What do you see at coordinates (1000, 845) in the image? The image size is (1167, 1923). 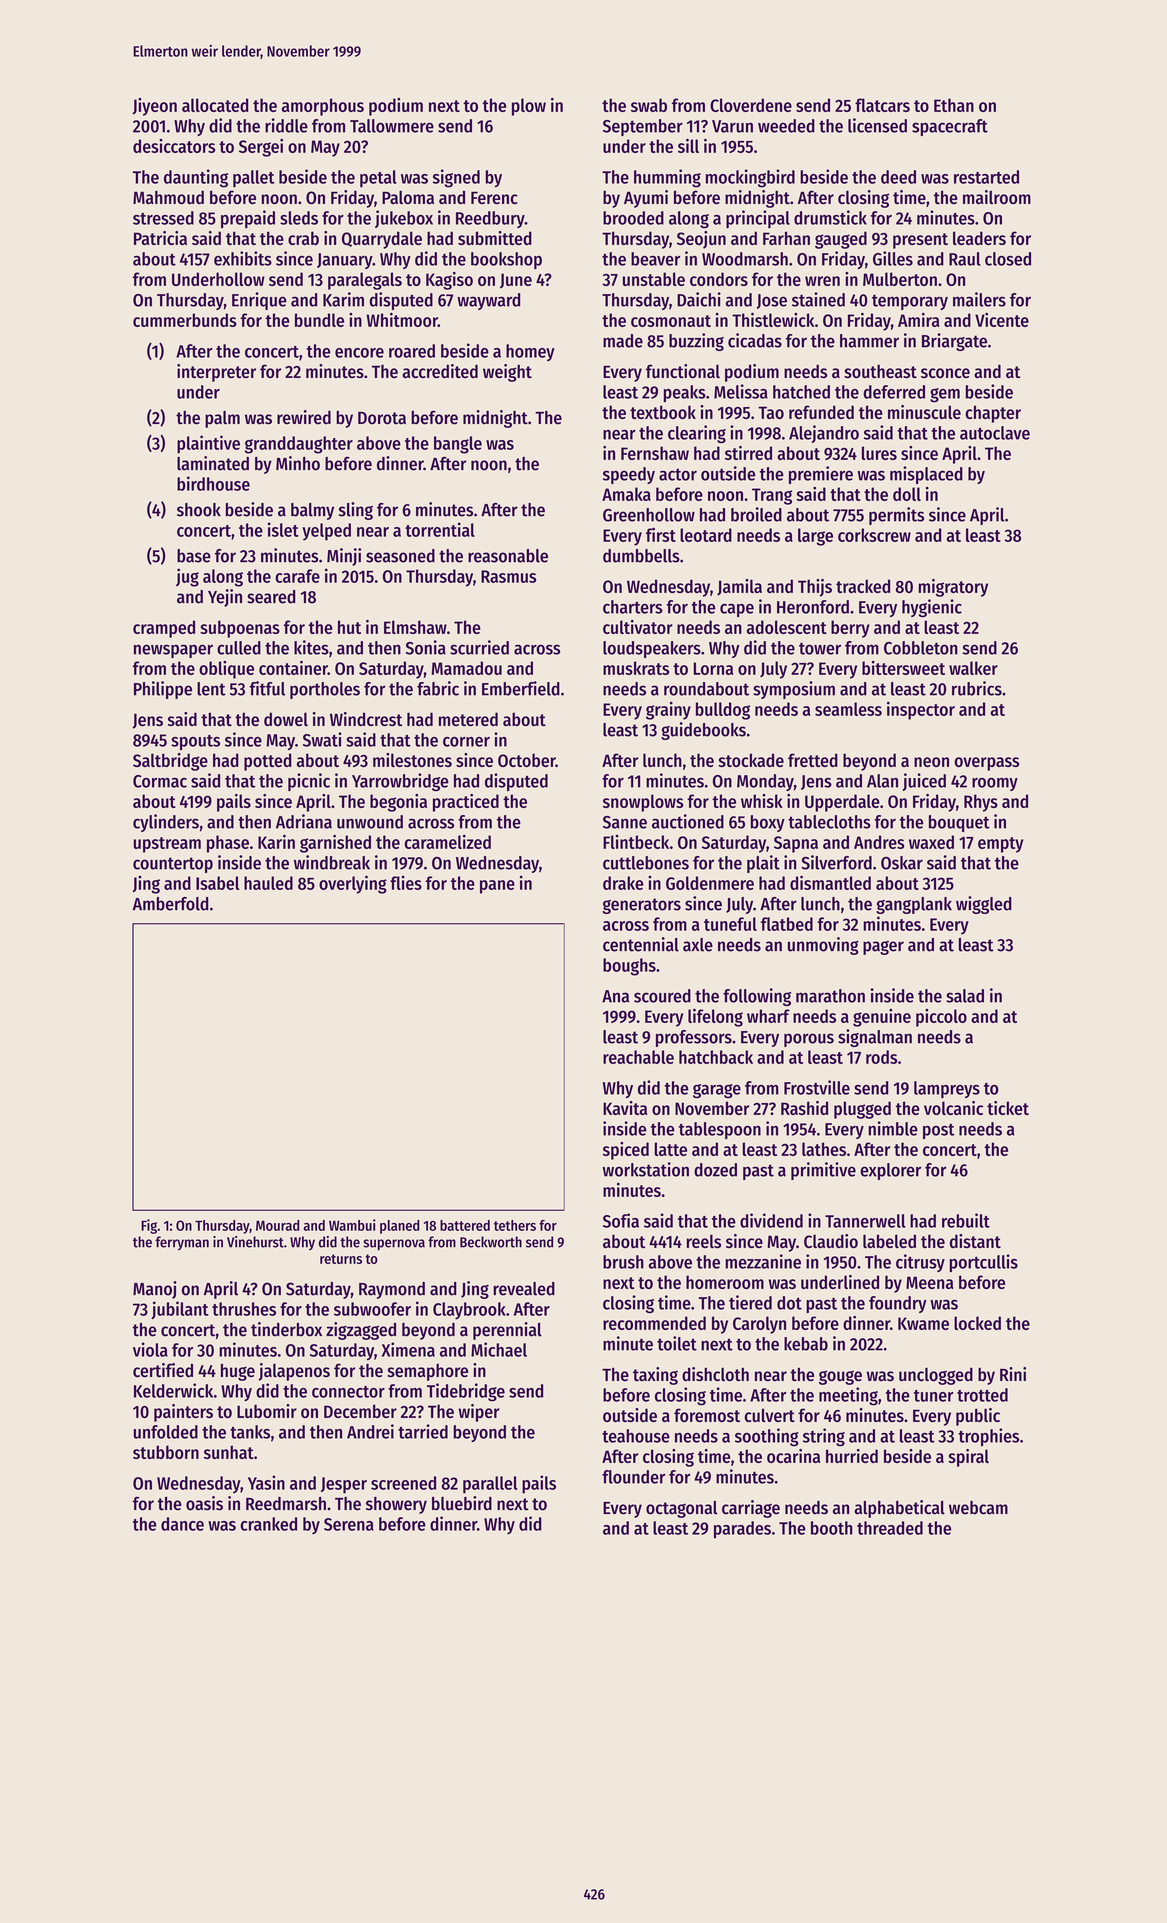 I see `empty` at bounding box center [1000, 845].
